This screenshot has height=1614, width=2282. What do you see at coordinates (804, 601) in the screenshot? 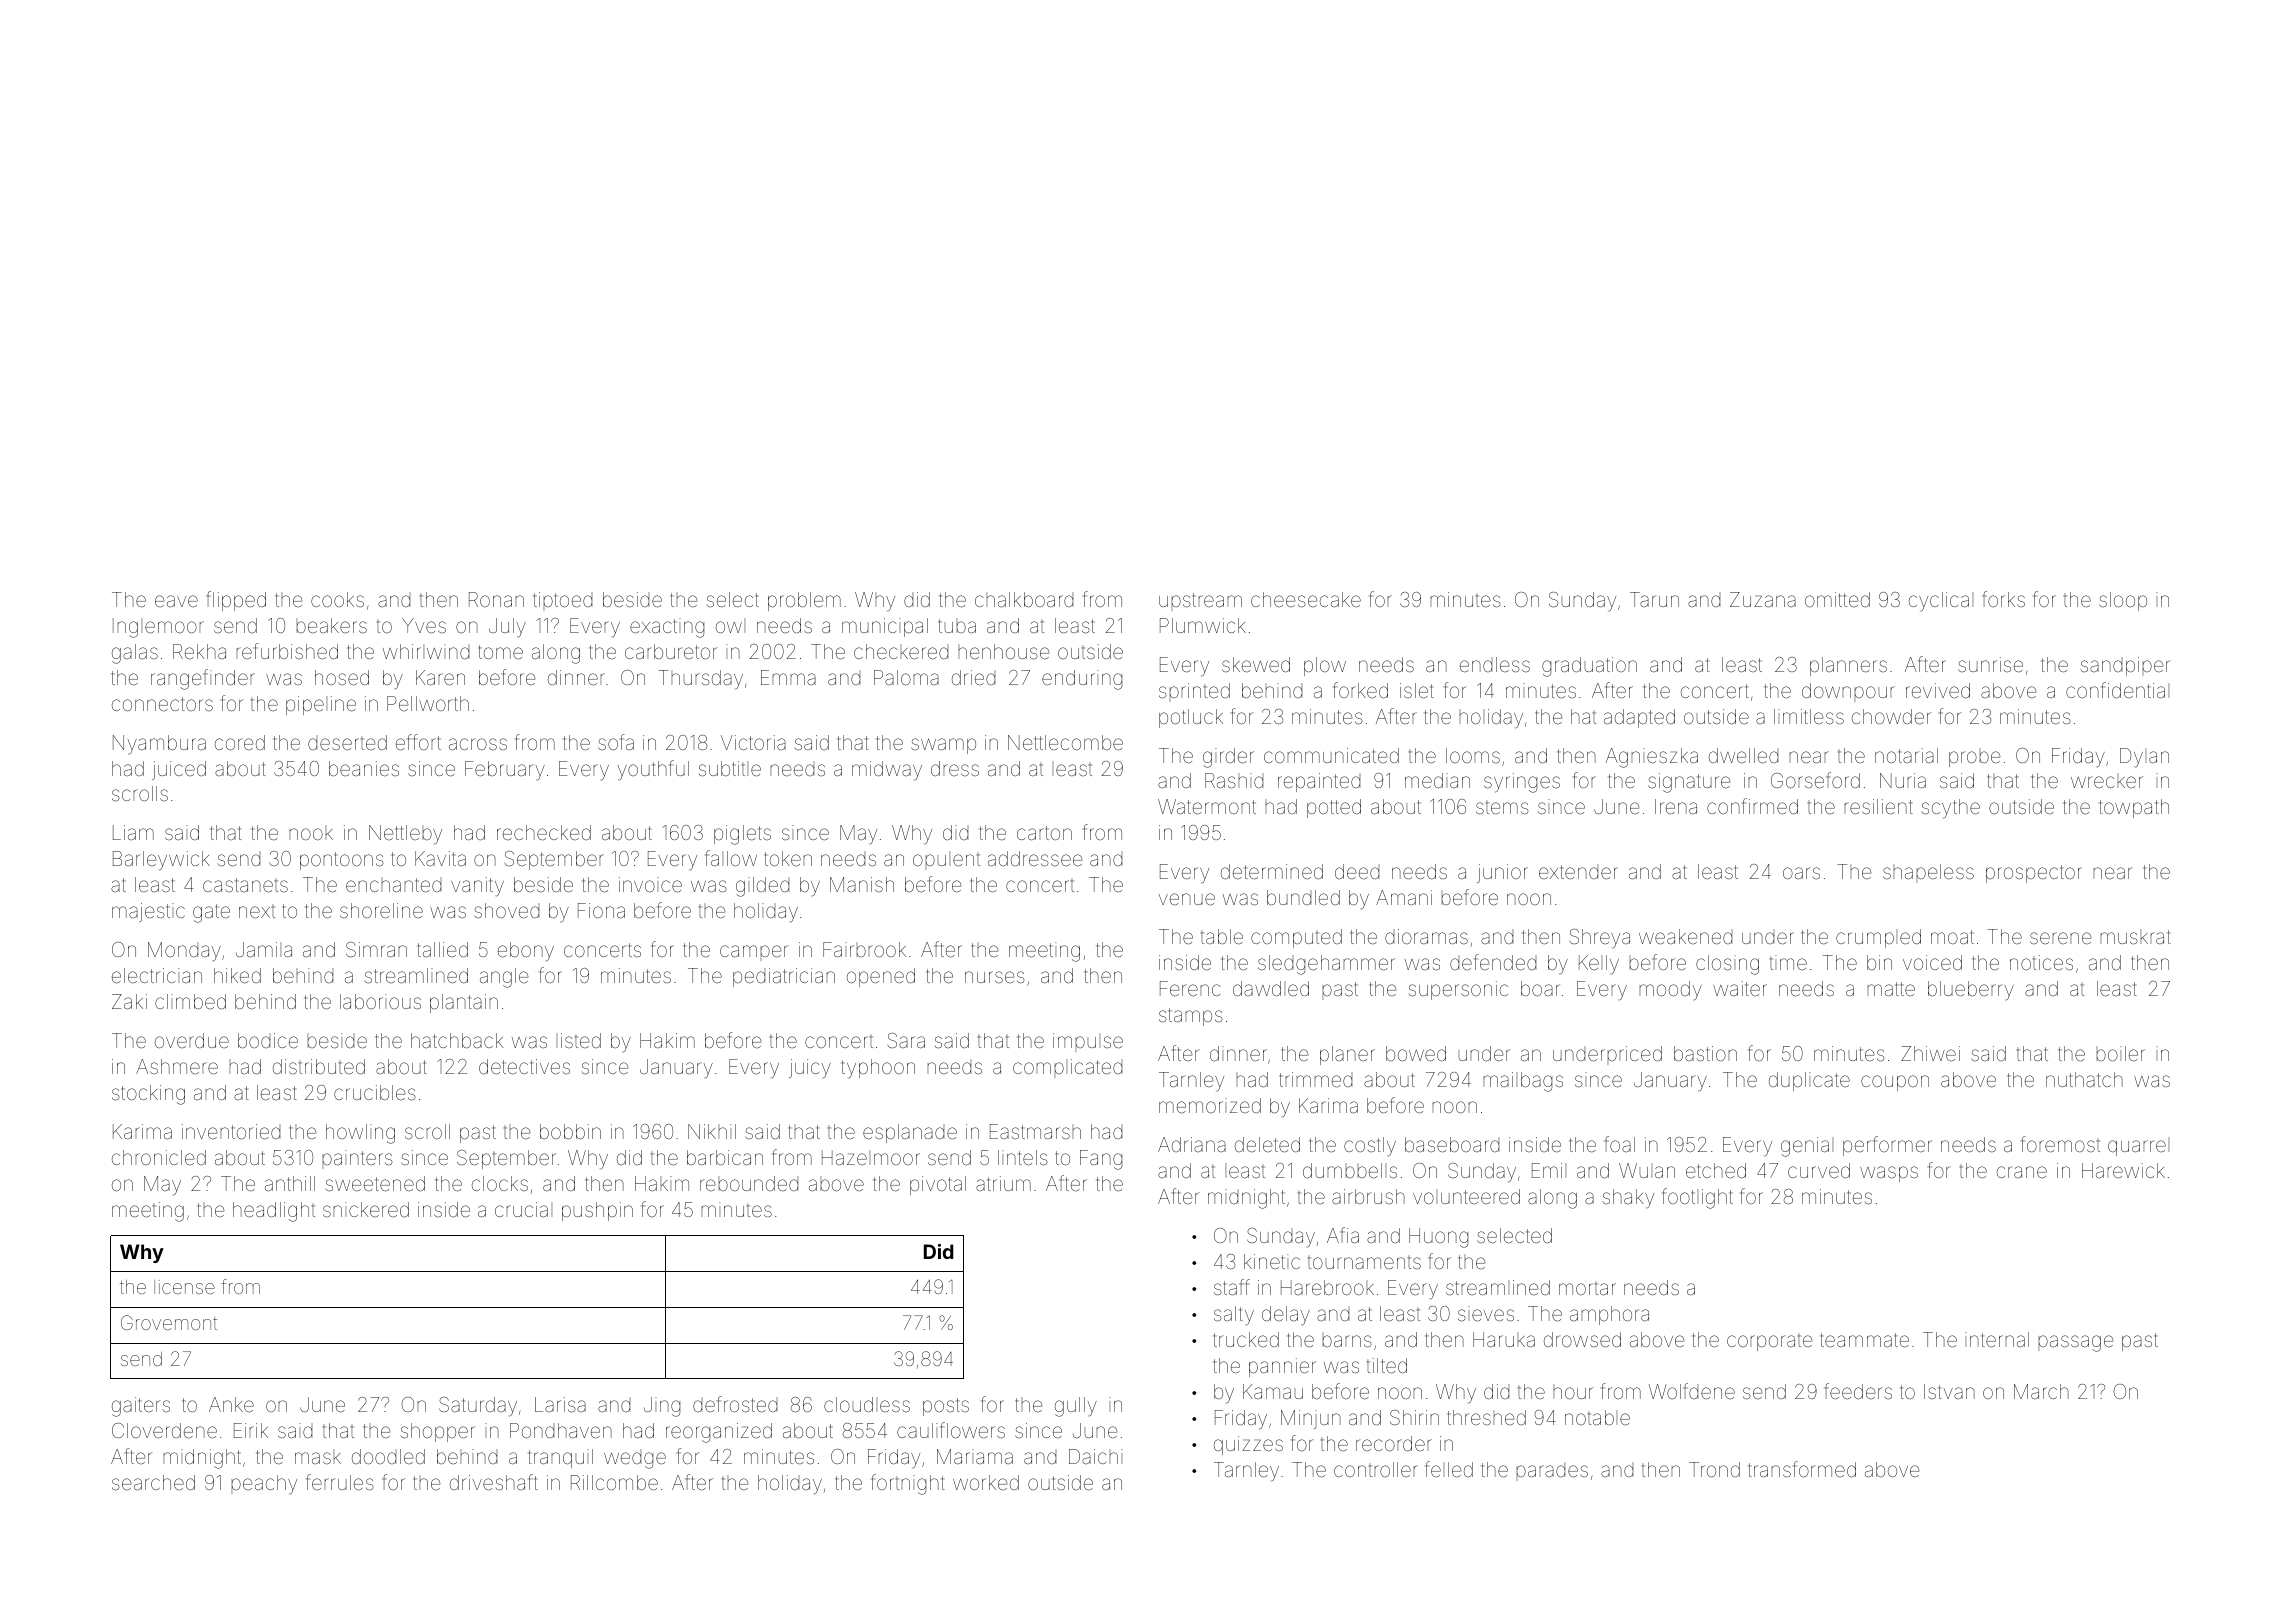
I see `problem` at bounding box center [804, 601].
